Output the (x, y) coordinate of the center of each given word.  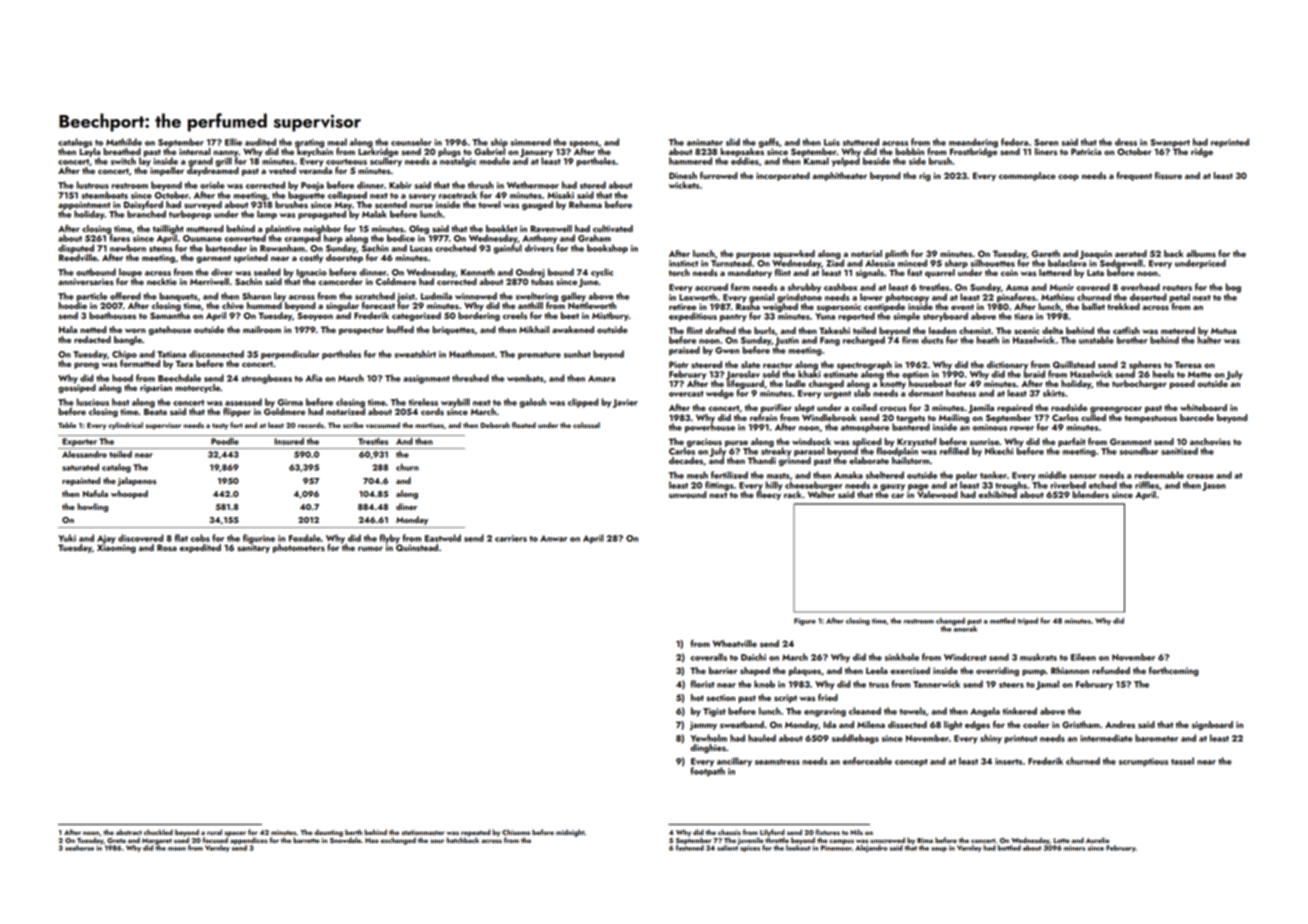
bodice (401, 238)
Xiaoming (116, 548)
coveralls (708, 657)
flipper (237, 412)
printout (1021, 739)
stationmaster (423, 832)
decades (686, 460)
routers (1177, 288)
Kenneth (478, 272)
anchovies (1210, 441)
